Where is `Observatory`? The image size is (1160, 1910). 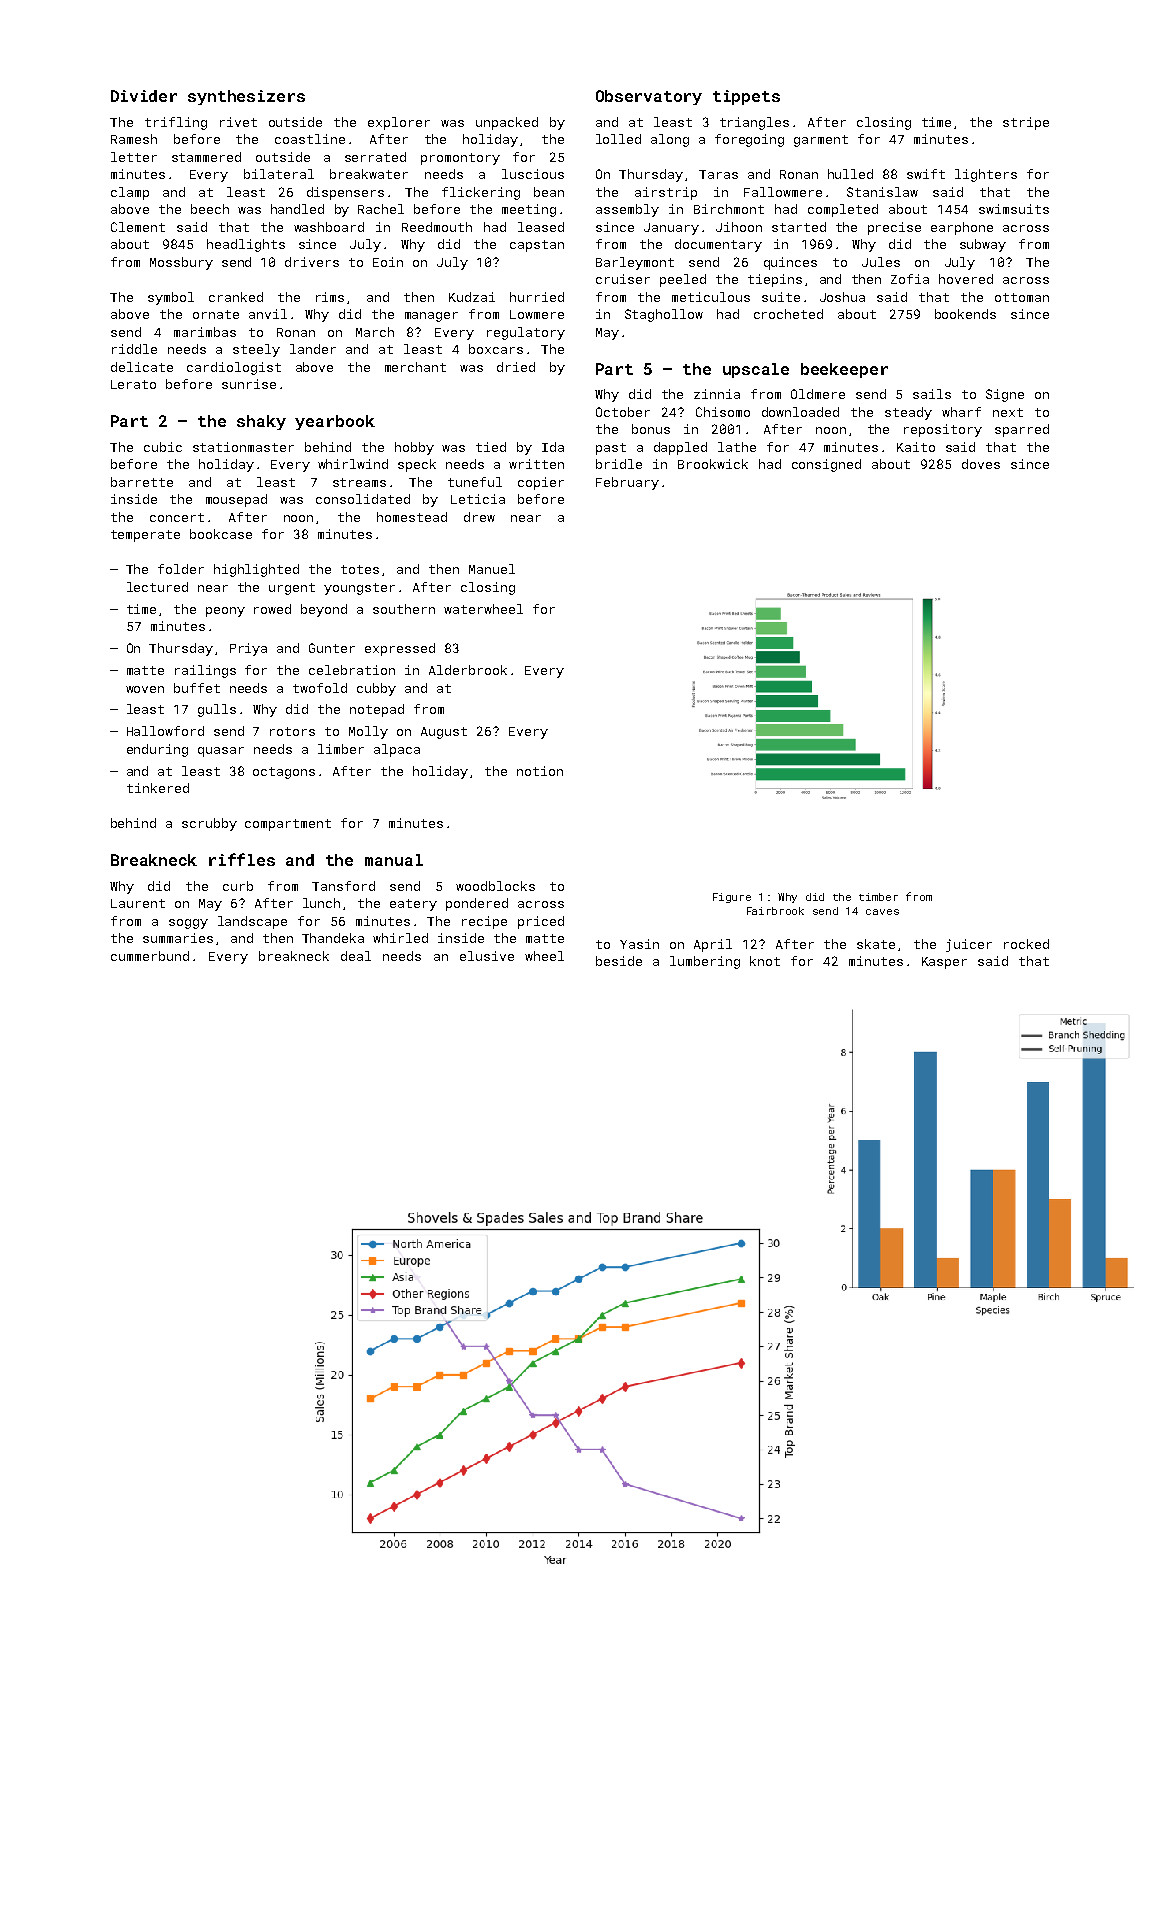
Observatory is located at coordinates (649, 97).
